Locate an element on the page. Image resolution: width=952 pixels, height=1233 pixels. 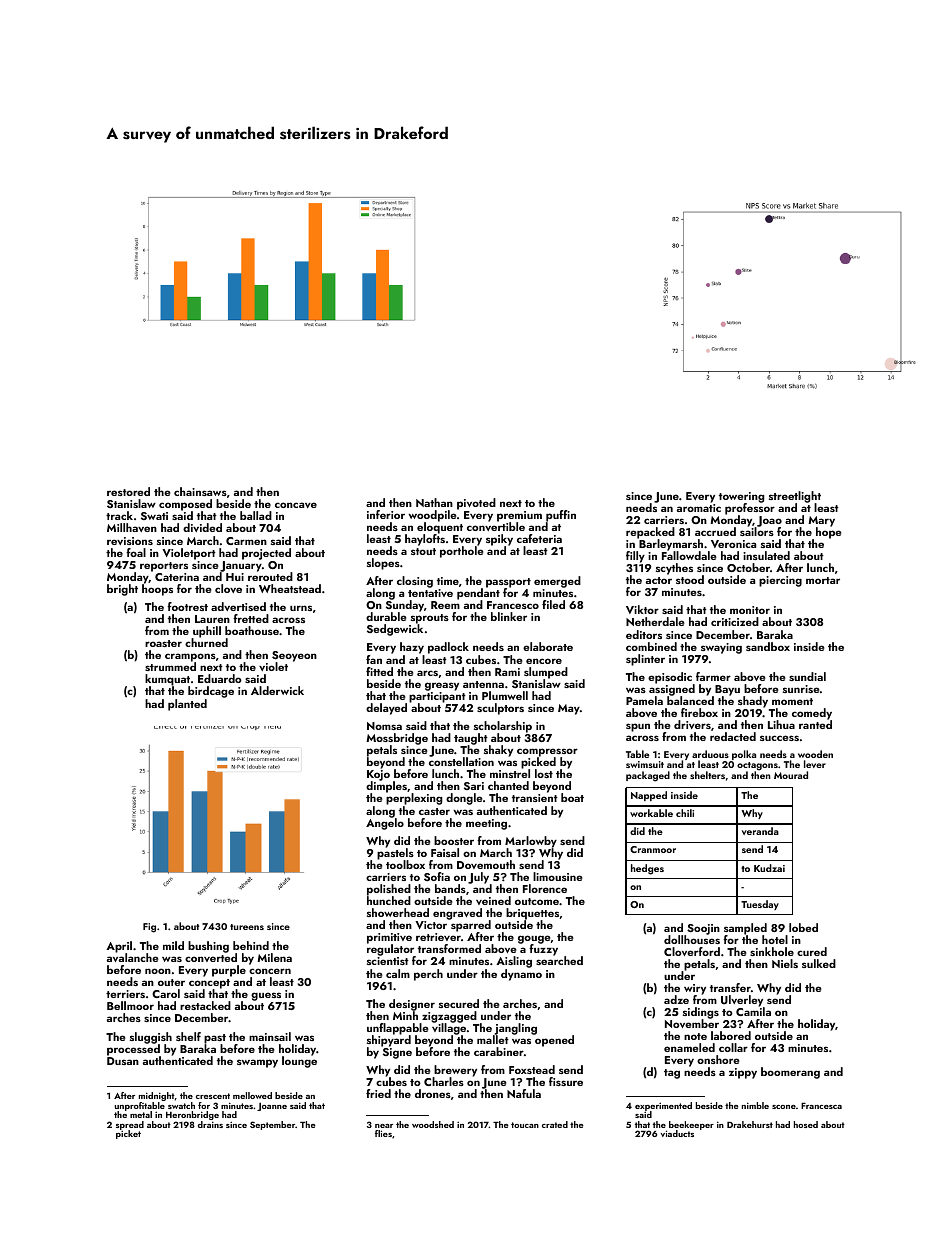
mild is located at coordinates (173, 945).
